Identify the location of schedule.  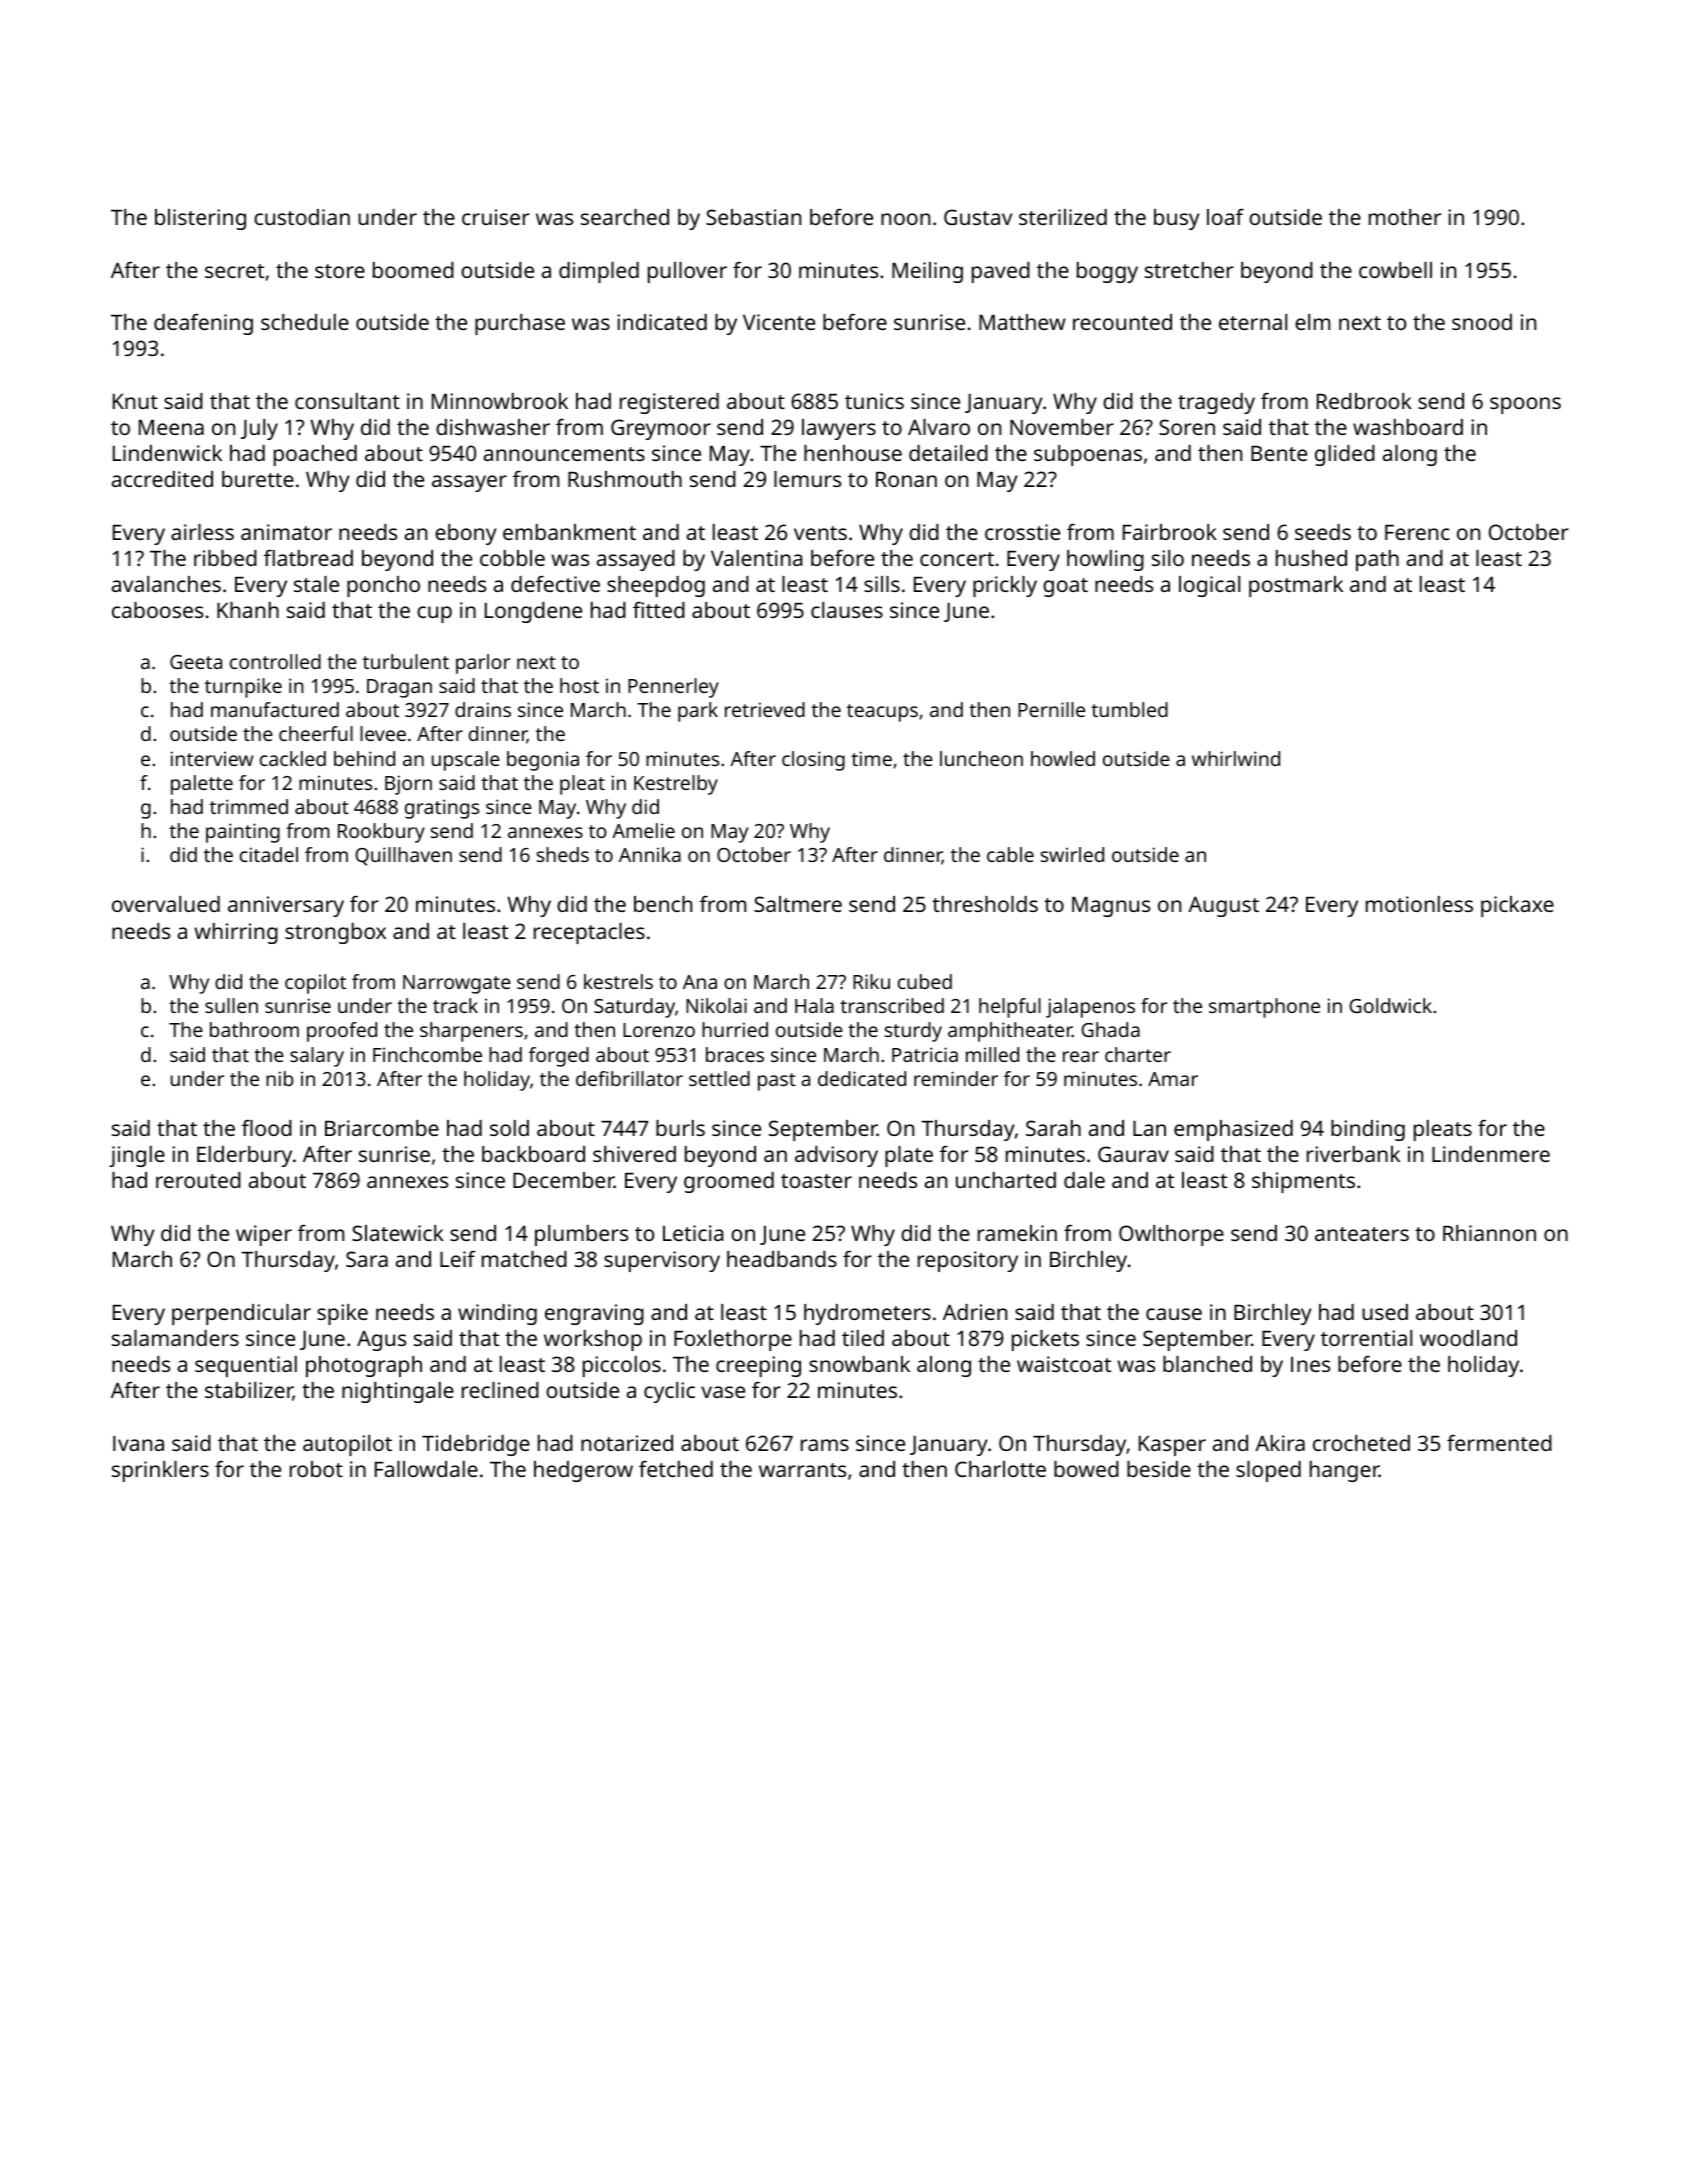
(305, 322).
